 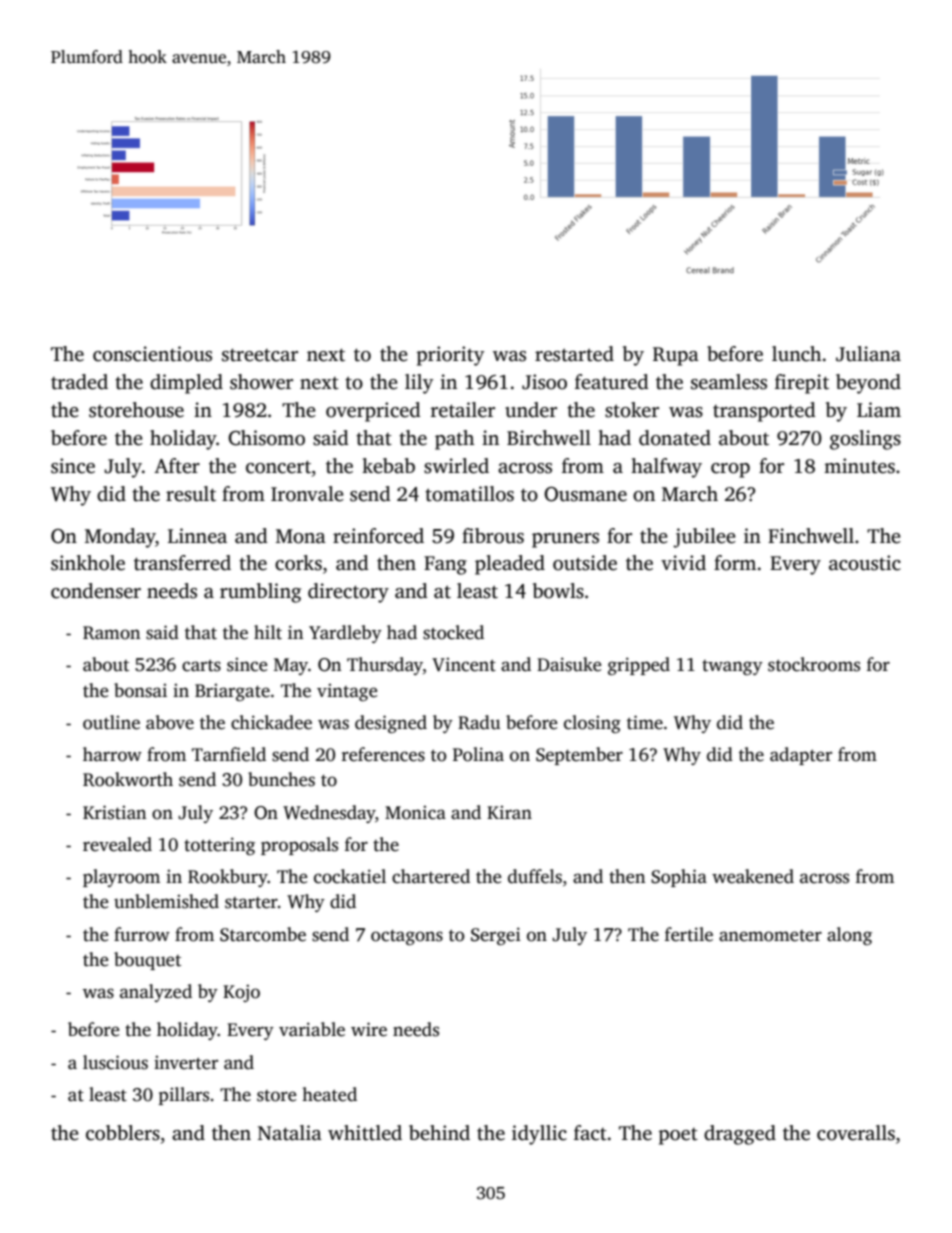 What do you see at coordinates (79, 382) in the screenshot?
I see `traded` at bounding box center [79, 382].
